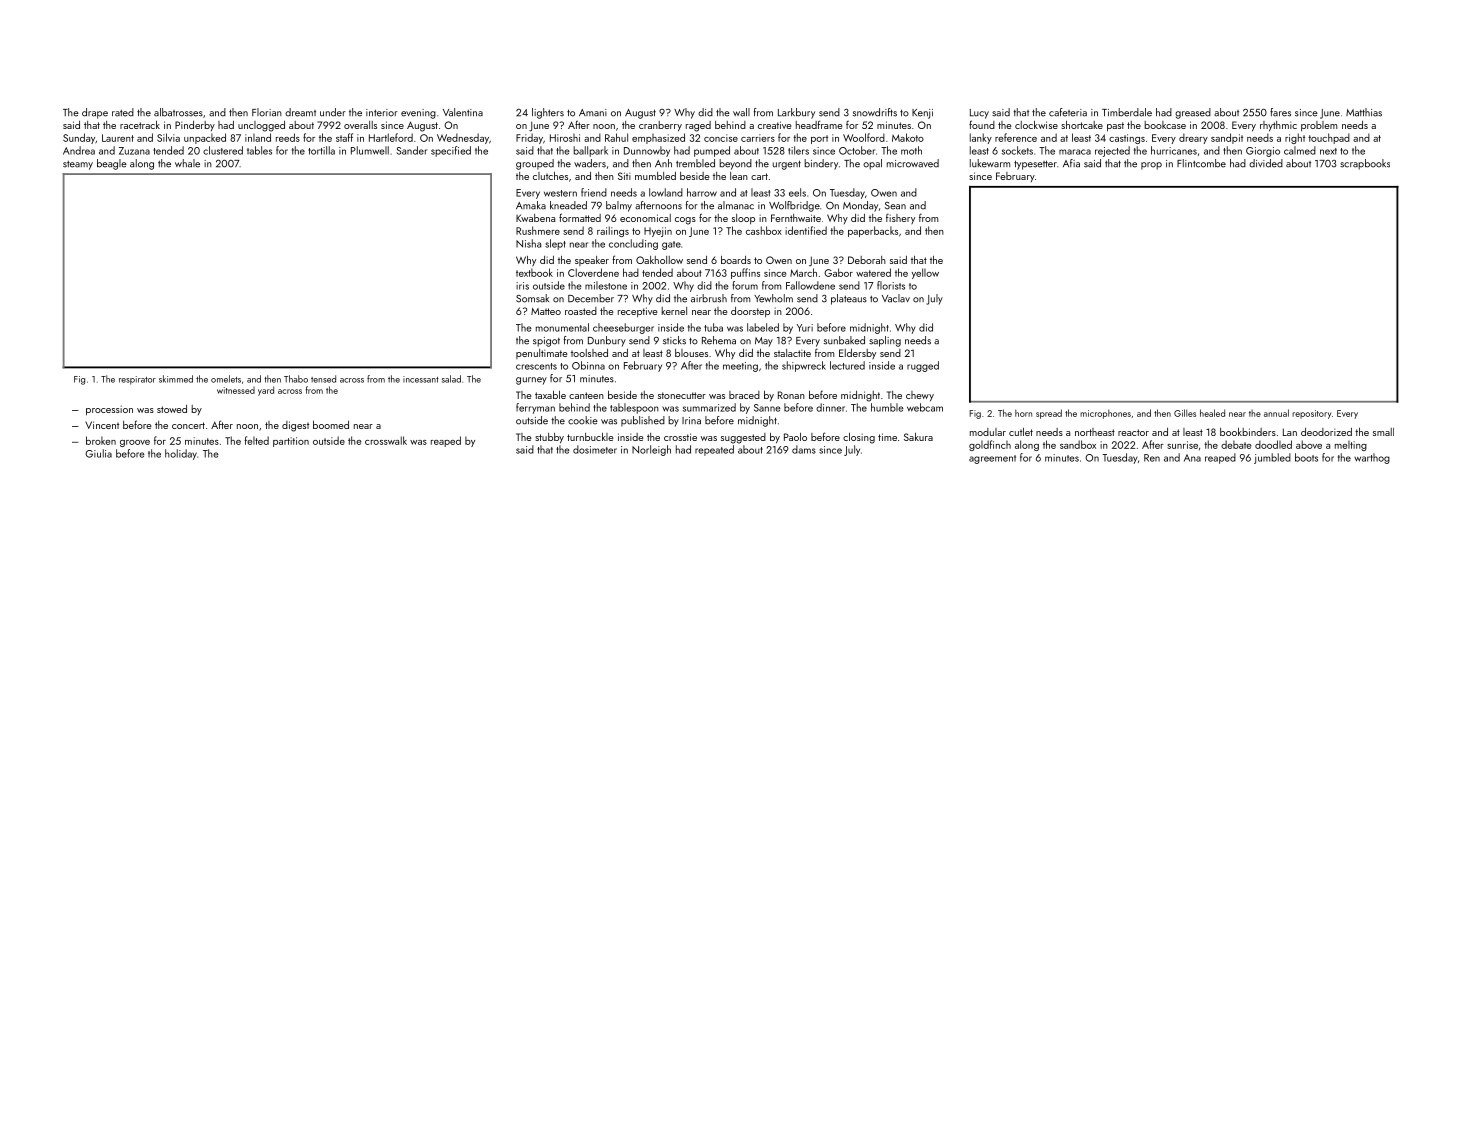  I want to click on wall, so click(741, 112).
